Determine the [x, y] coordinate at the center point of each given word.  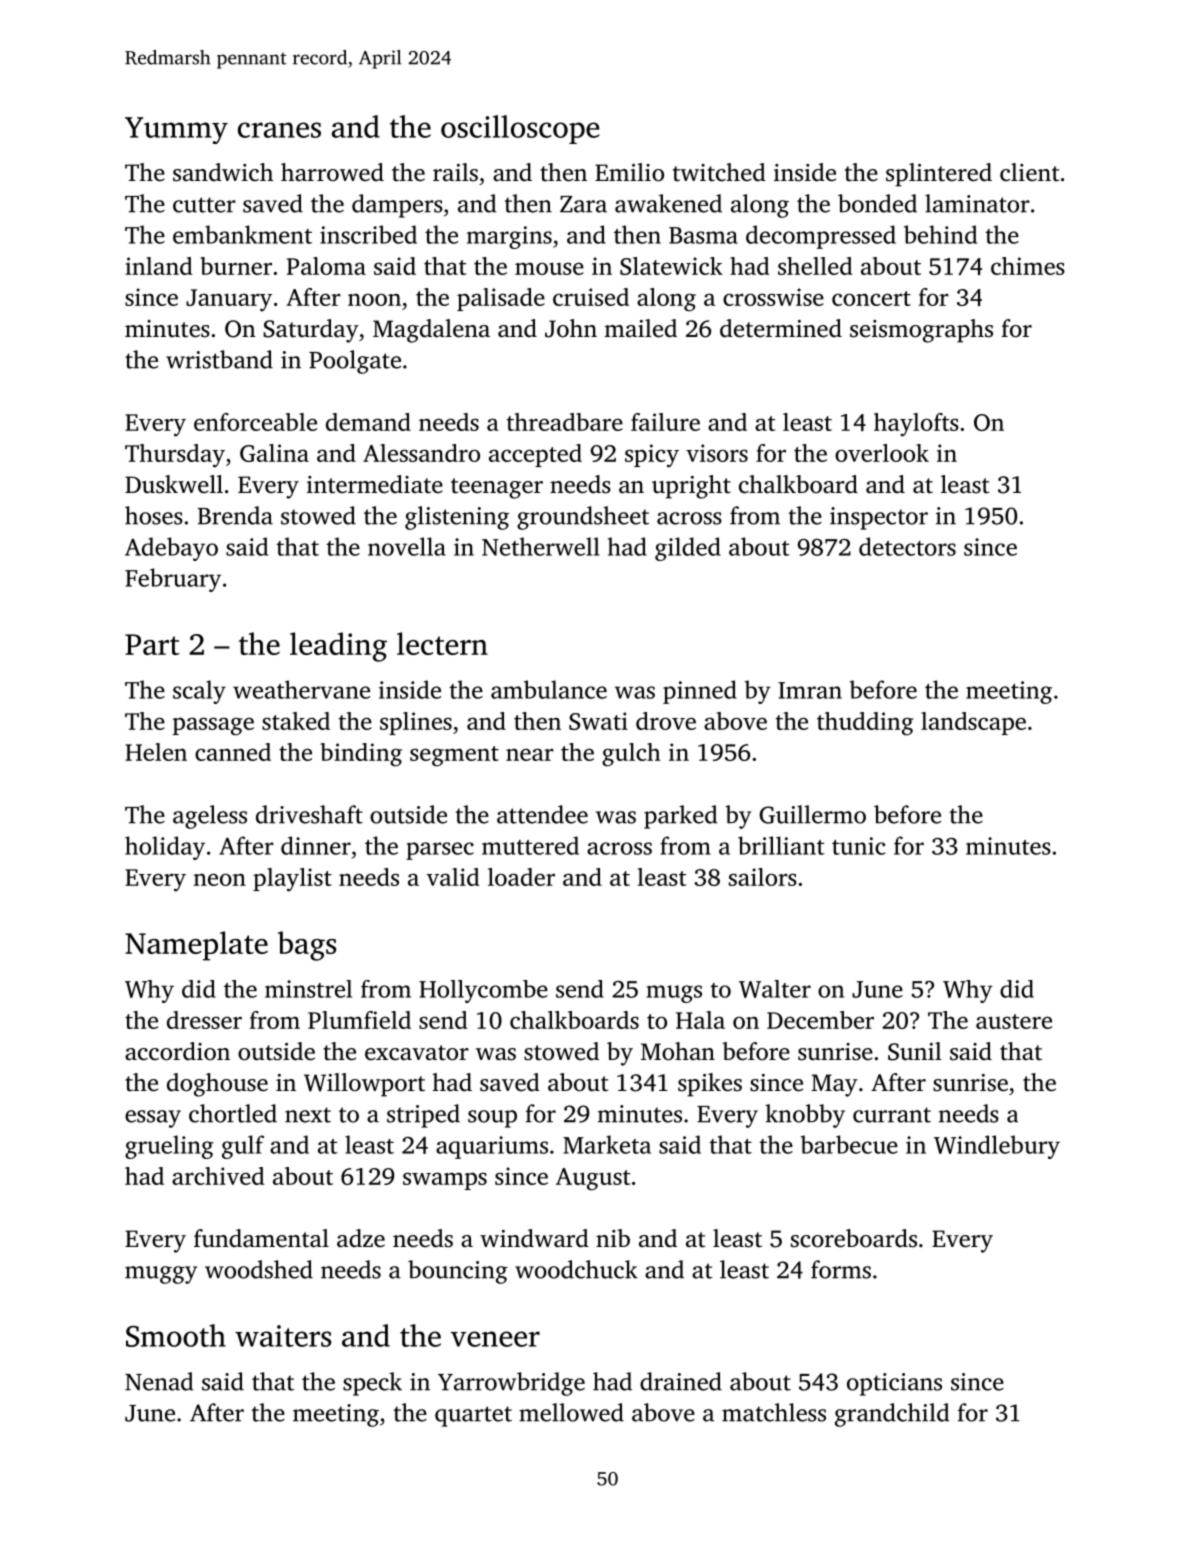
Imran [810, 690]
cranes [279, 130]
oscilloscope [520, 129]
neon [220, 879]
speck [372, 1384]
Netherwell [541, 546]
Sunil [915, 1051]
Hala [700, 1020]
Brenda [235, 515]
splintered [939, 175]
